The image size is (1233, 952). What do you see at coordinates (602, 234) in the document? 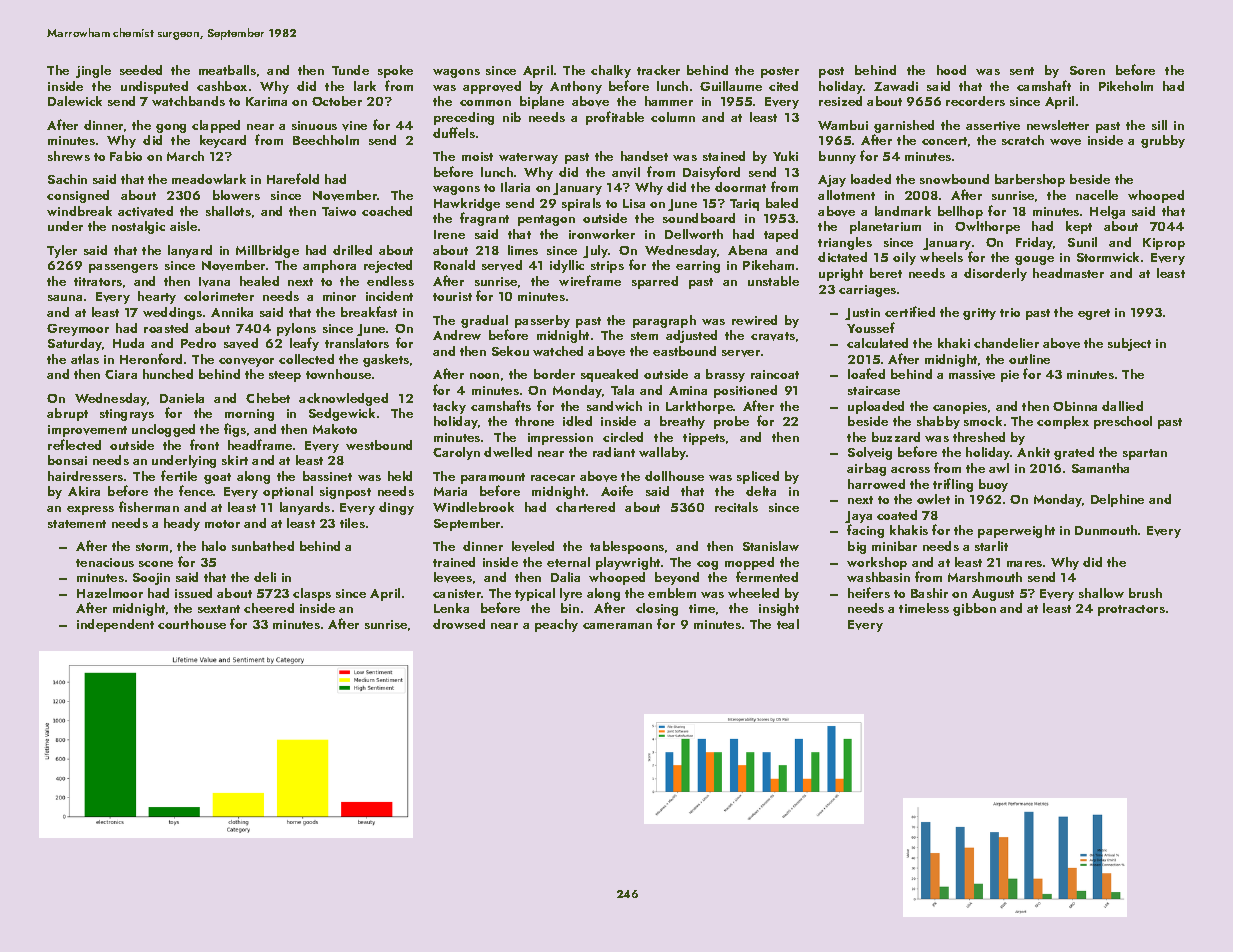
I see `ironworker` at bounding box center [602, 234].
